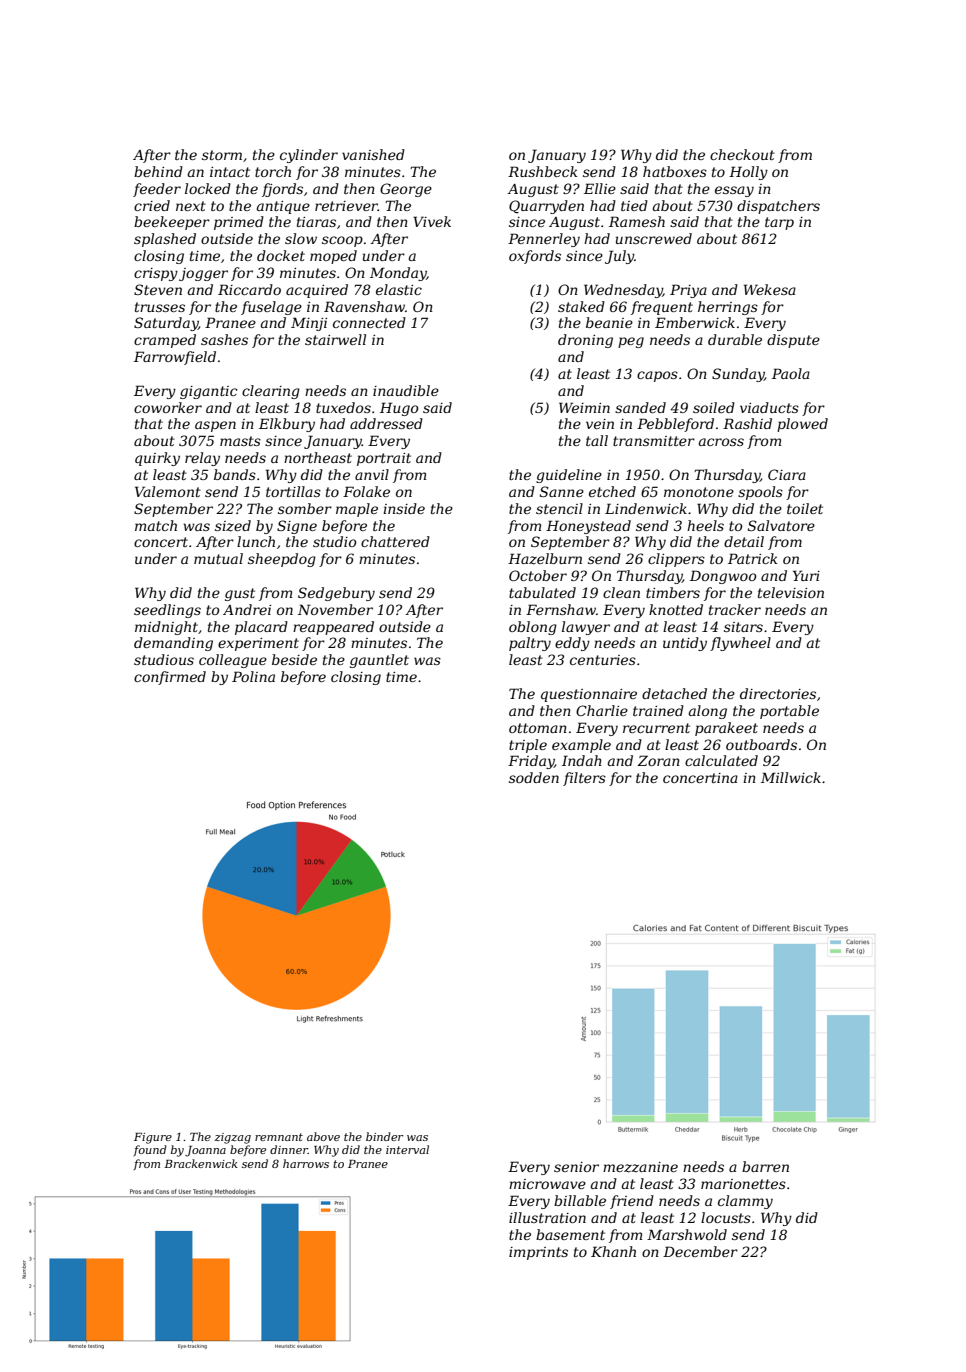  I want to click on Hugo, so click(399, 409).
